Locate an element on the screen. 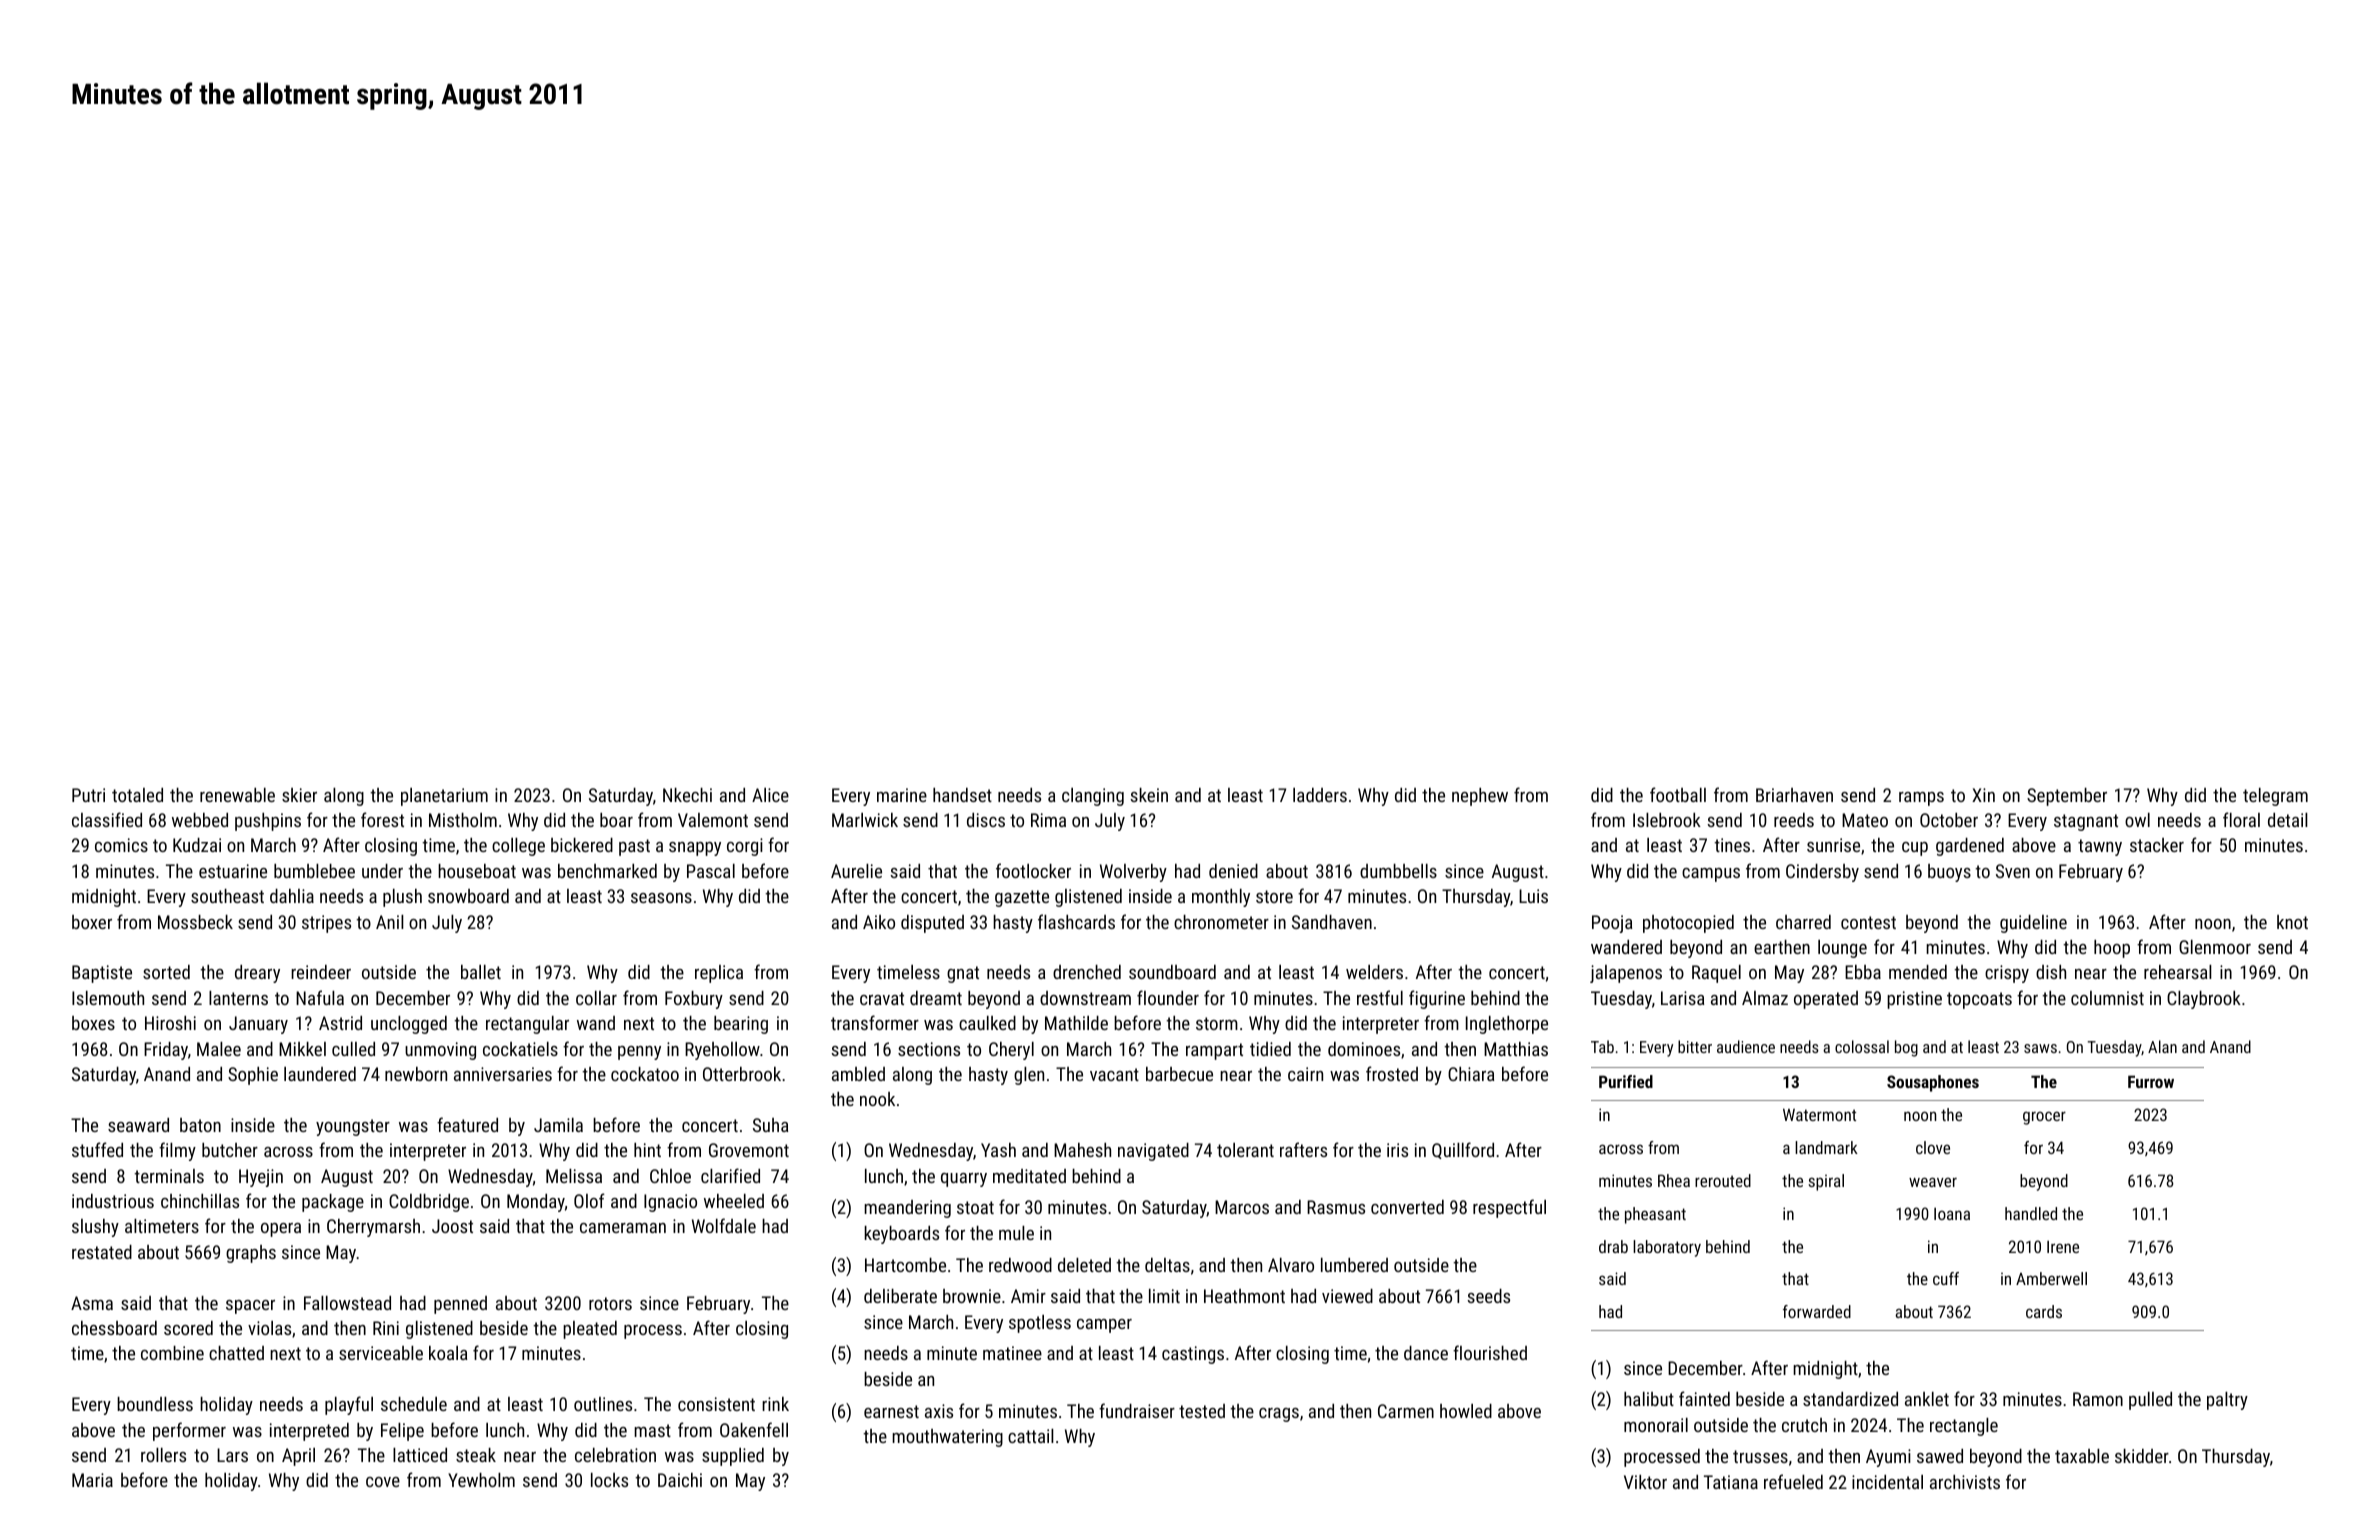  tolerant is located at coordinates (1245, 1150).
